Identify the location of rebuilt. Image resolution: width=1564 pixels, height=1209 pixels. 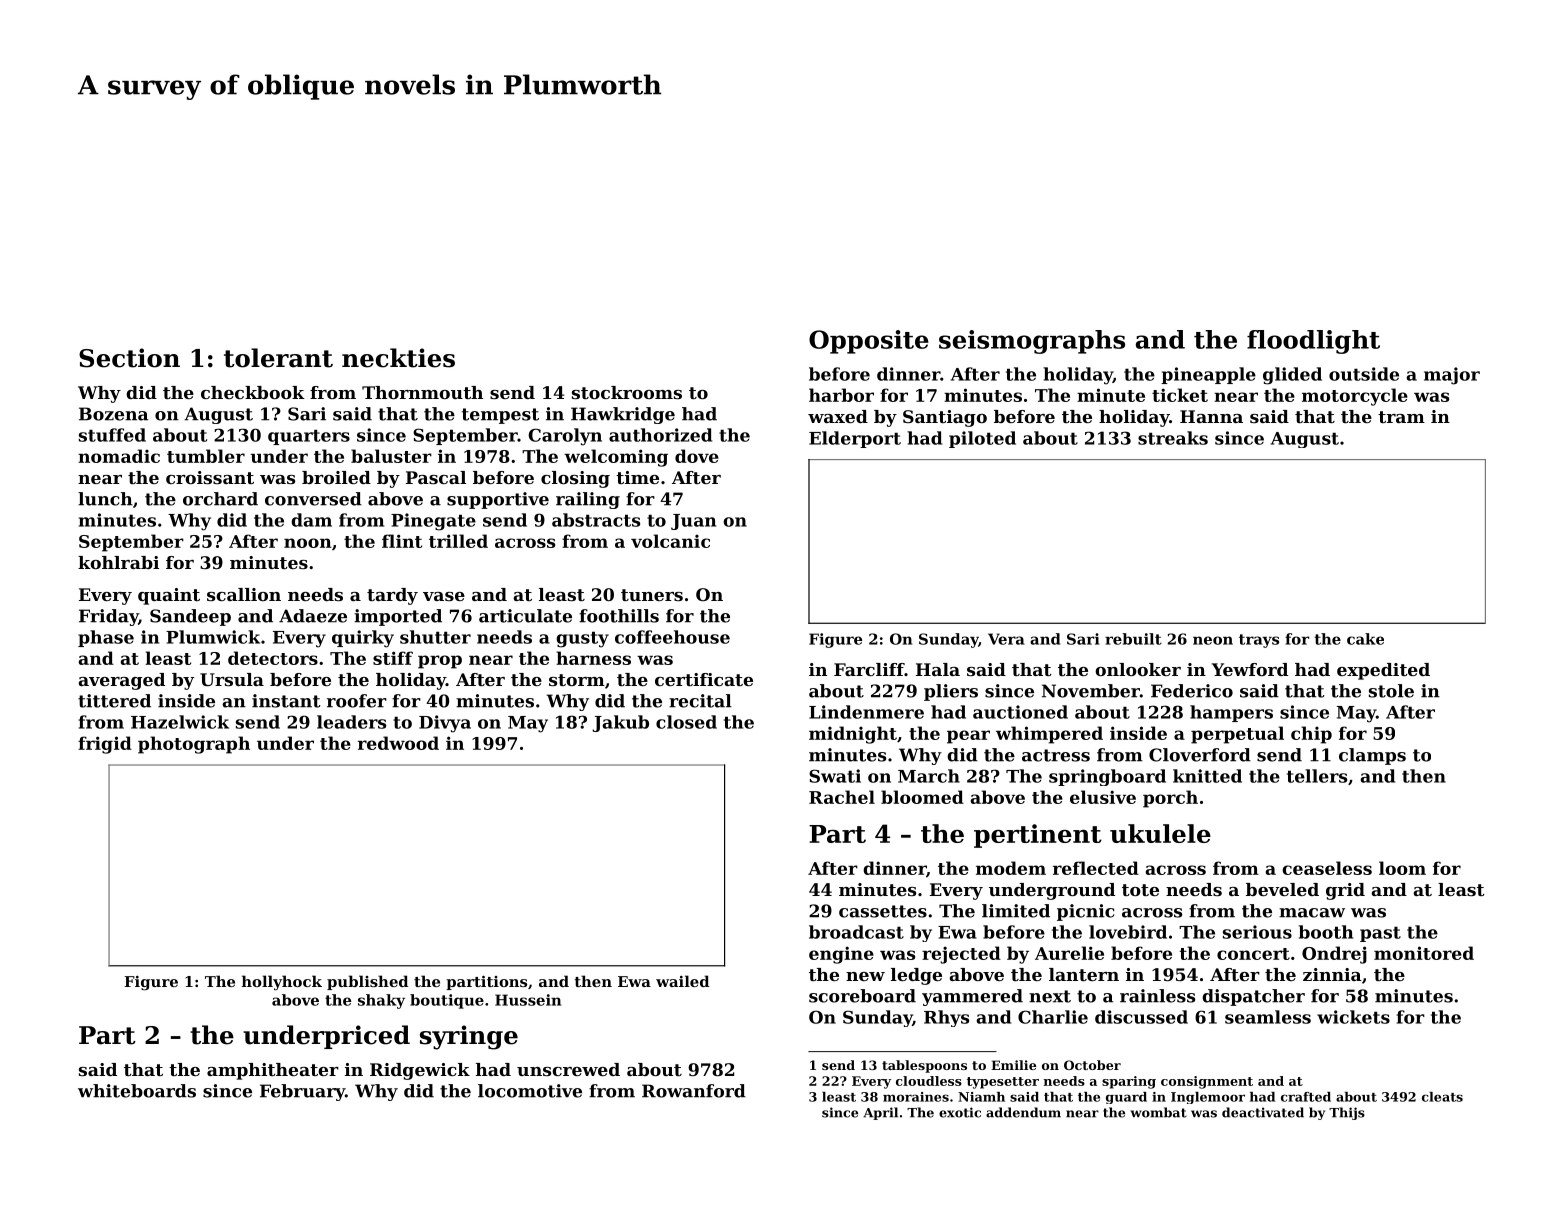
(1133, 639).
